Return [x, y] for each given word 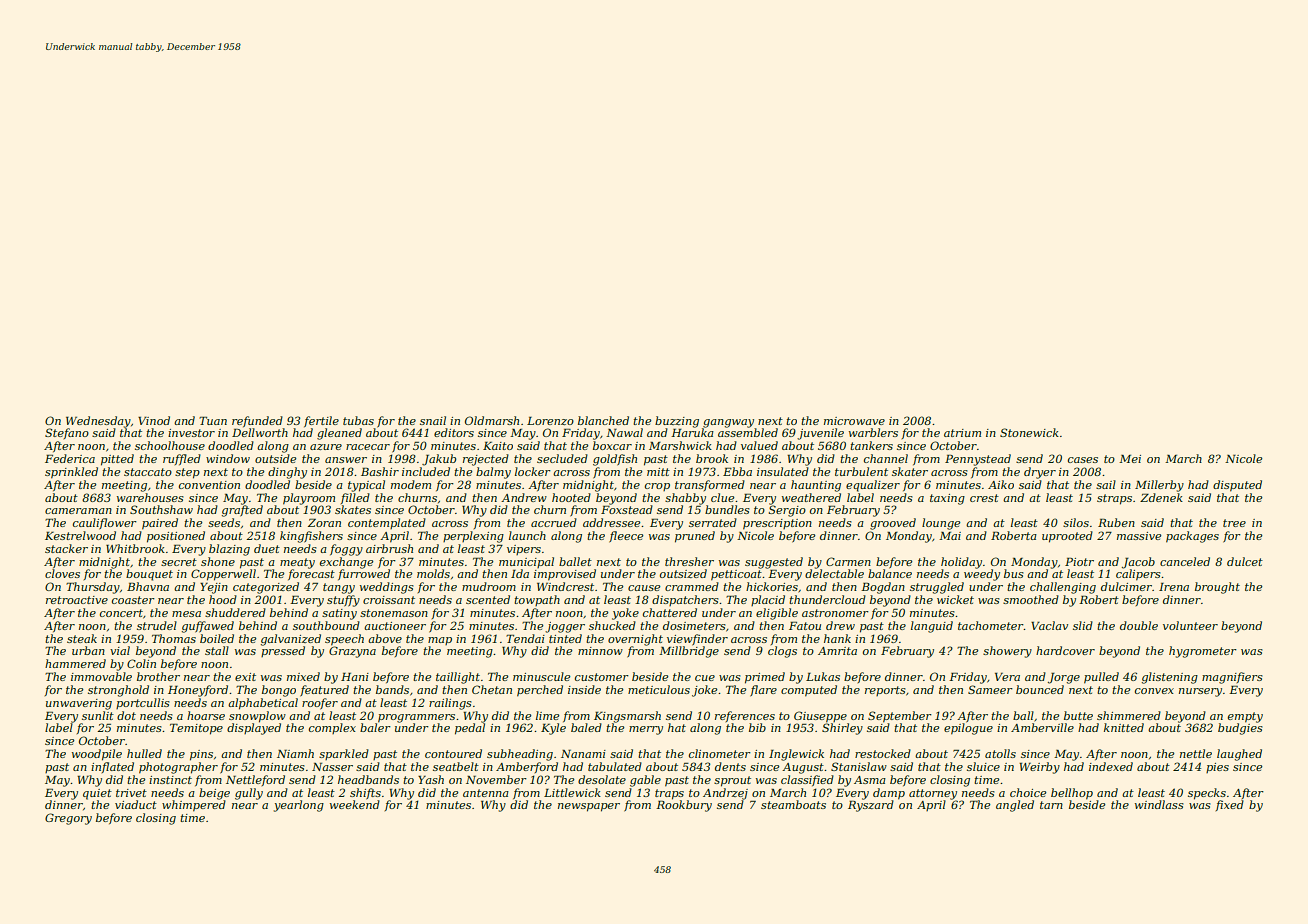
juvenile [820, 434]
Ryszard [871, 806]
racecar [368, 447]
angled [1015, 806]
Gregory [68, 819]
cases [1083, 460]
